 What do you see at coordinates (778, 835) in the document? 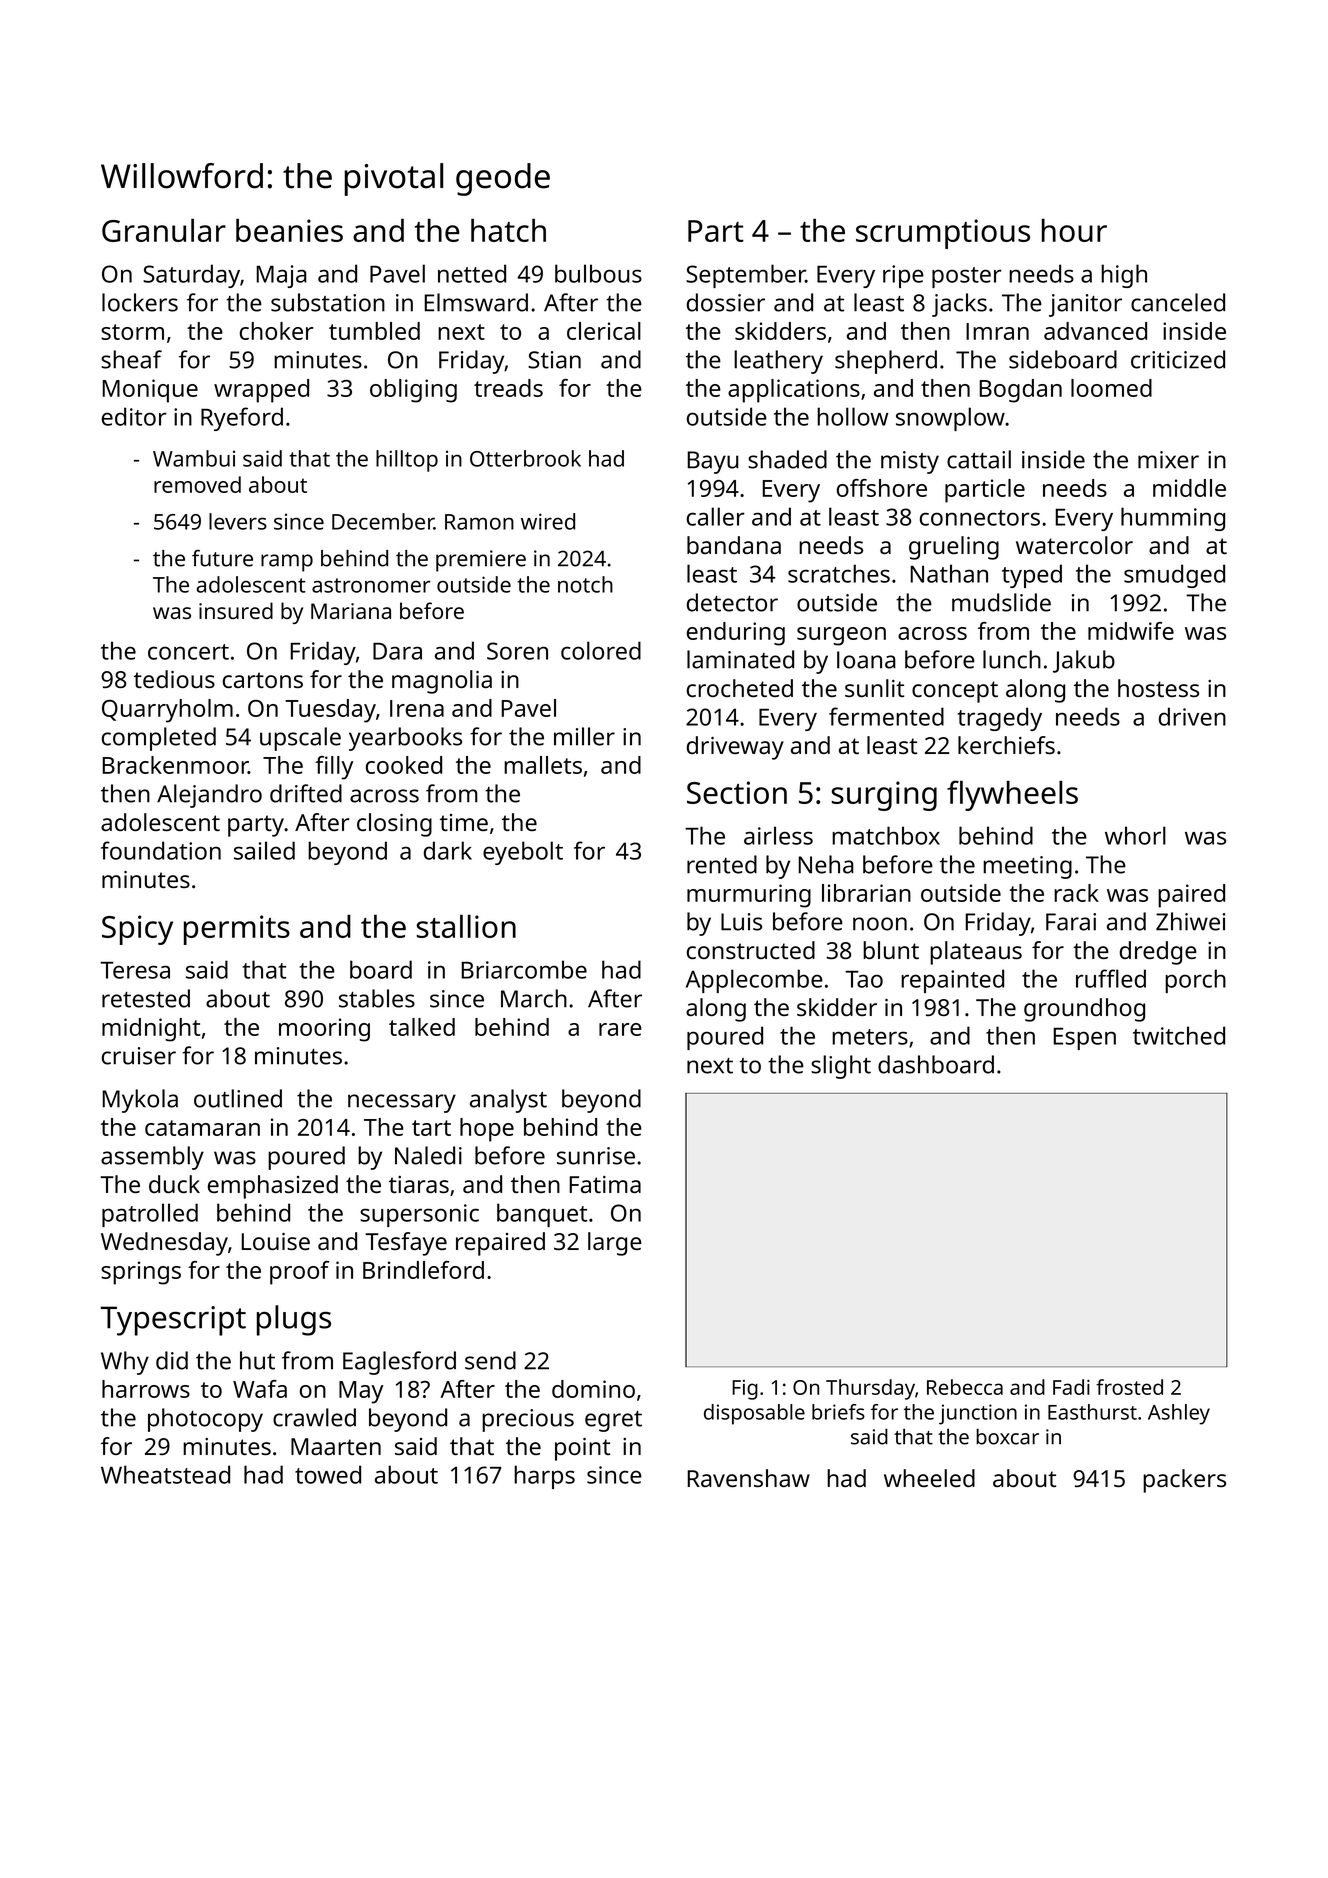
I see `airless` at bounding box center [778, 835].
